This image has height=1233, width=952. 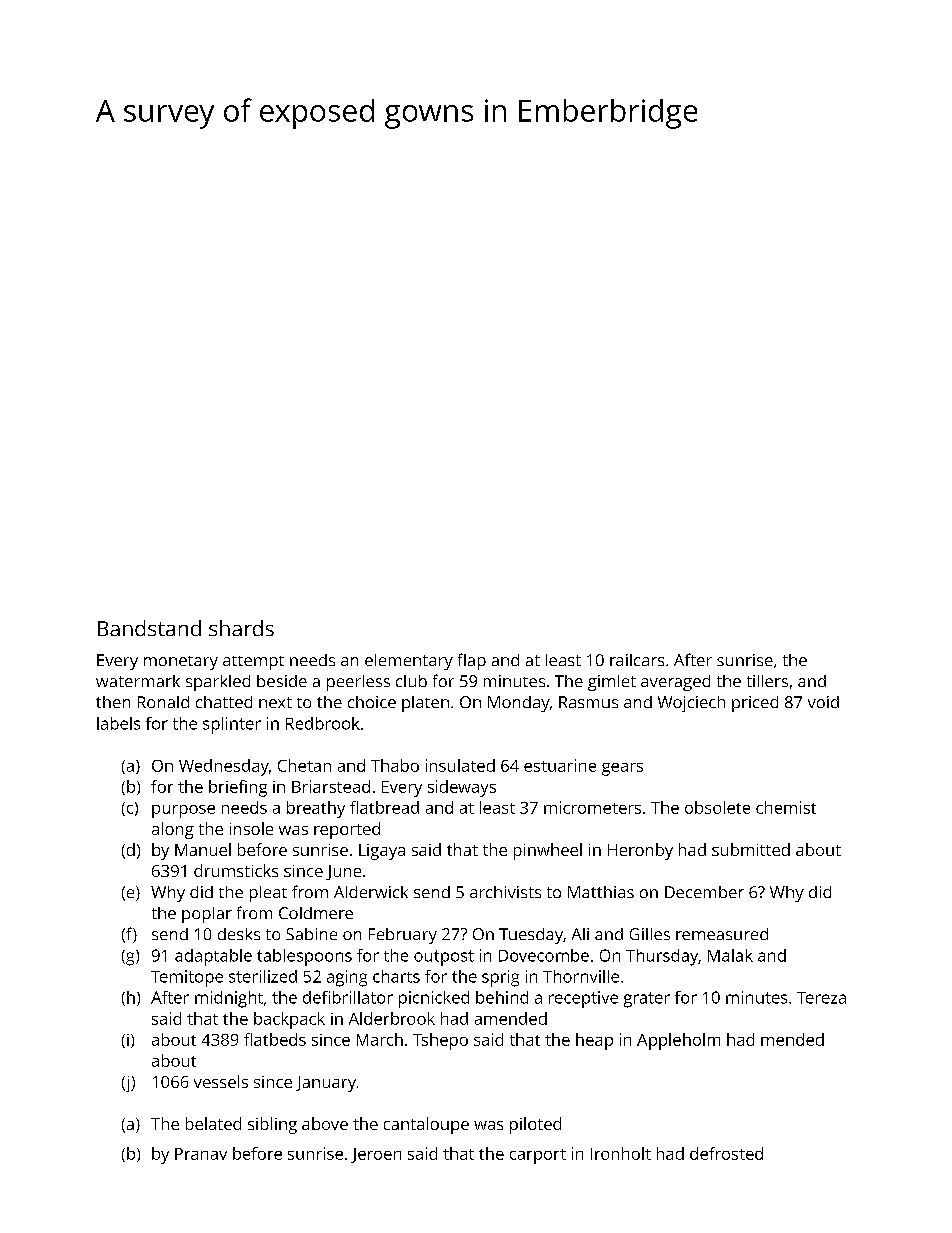 What do you see at coordinates (786, 807) in the image?
I see `chemist` at bounding box center [786, 807].
